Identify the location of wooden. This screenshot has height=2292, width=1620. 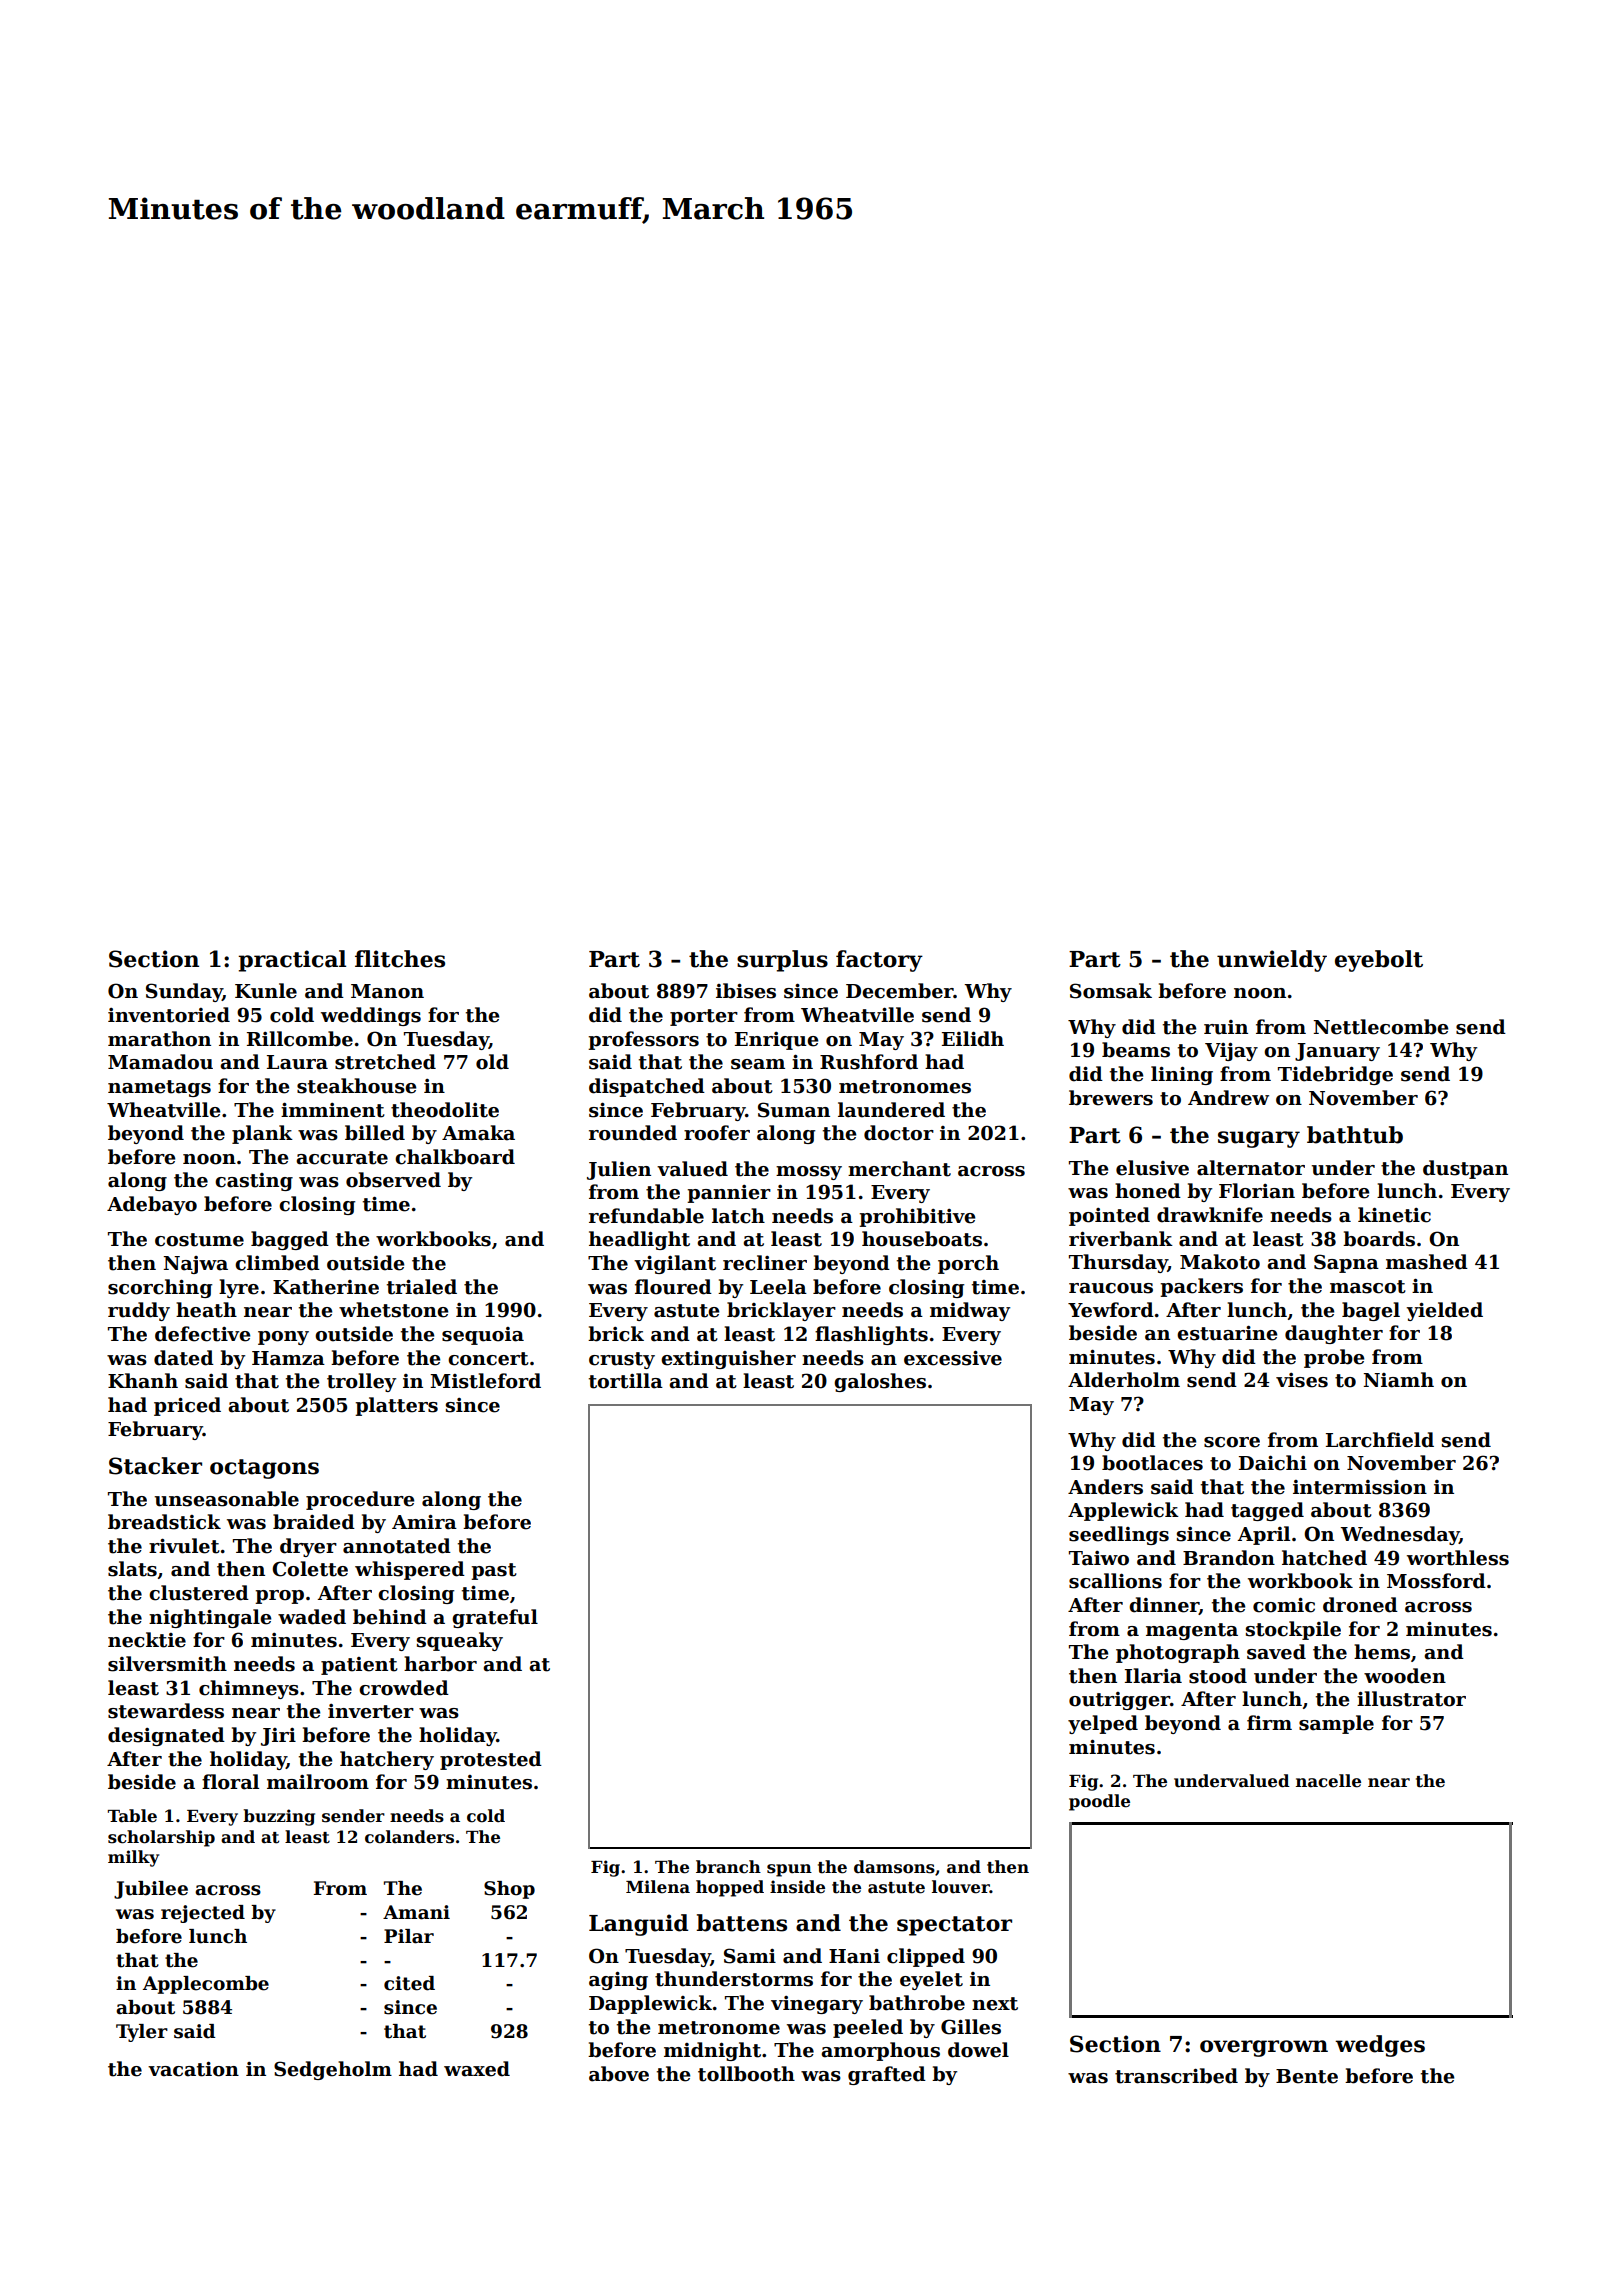
(1405, 1676).
